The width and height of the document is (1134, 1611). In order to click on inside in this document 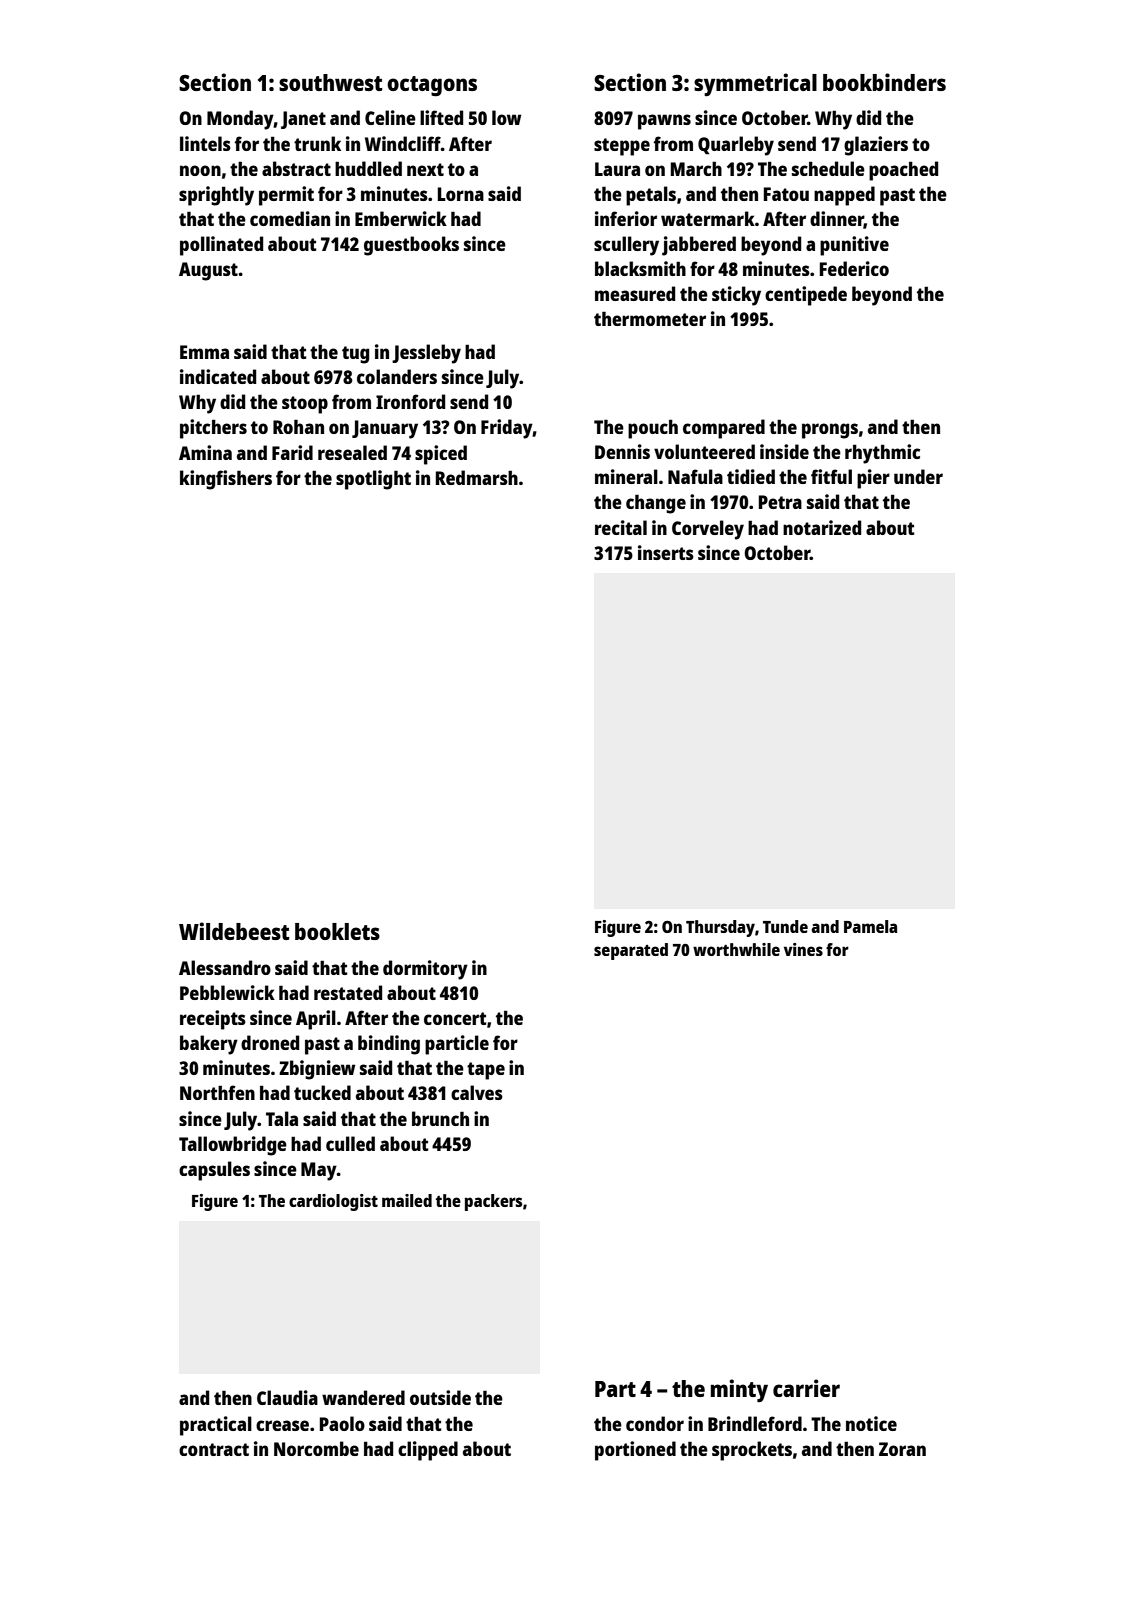, I will do `click(784, 451)`.
